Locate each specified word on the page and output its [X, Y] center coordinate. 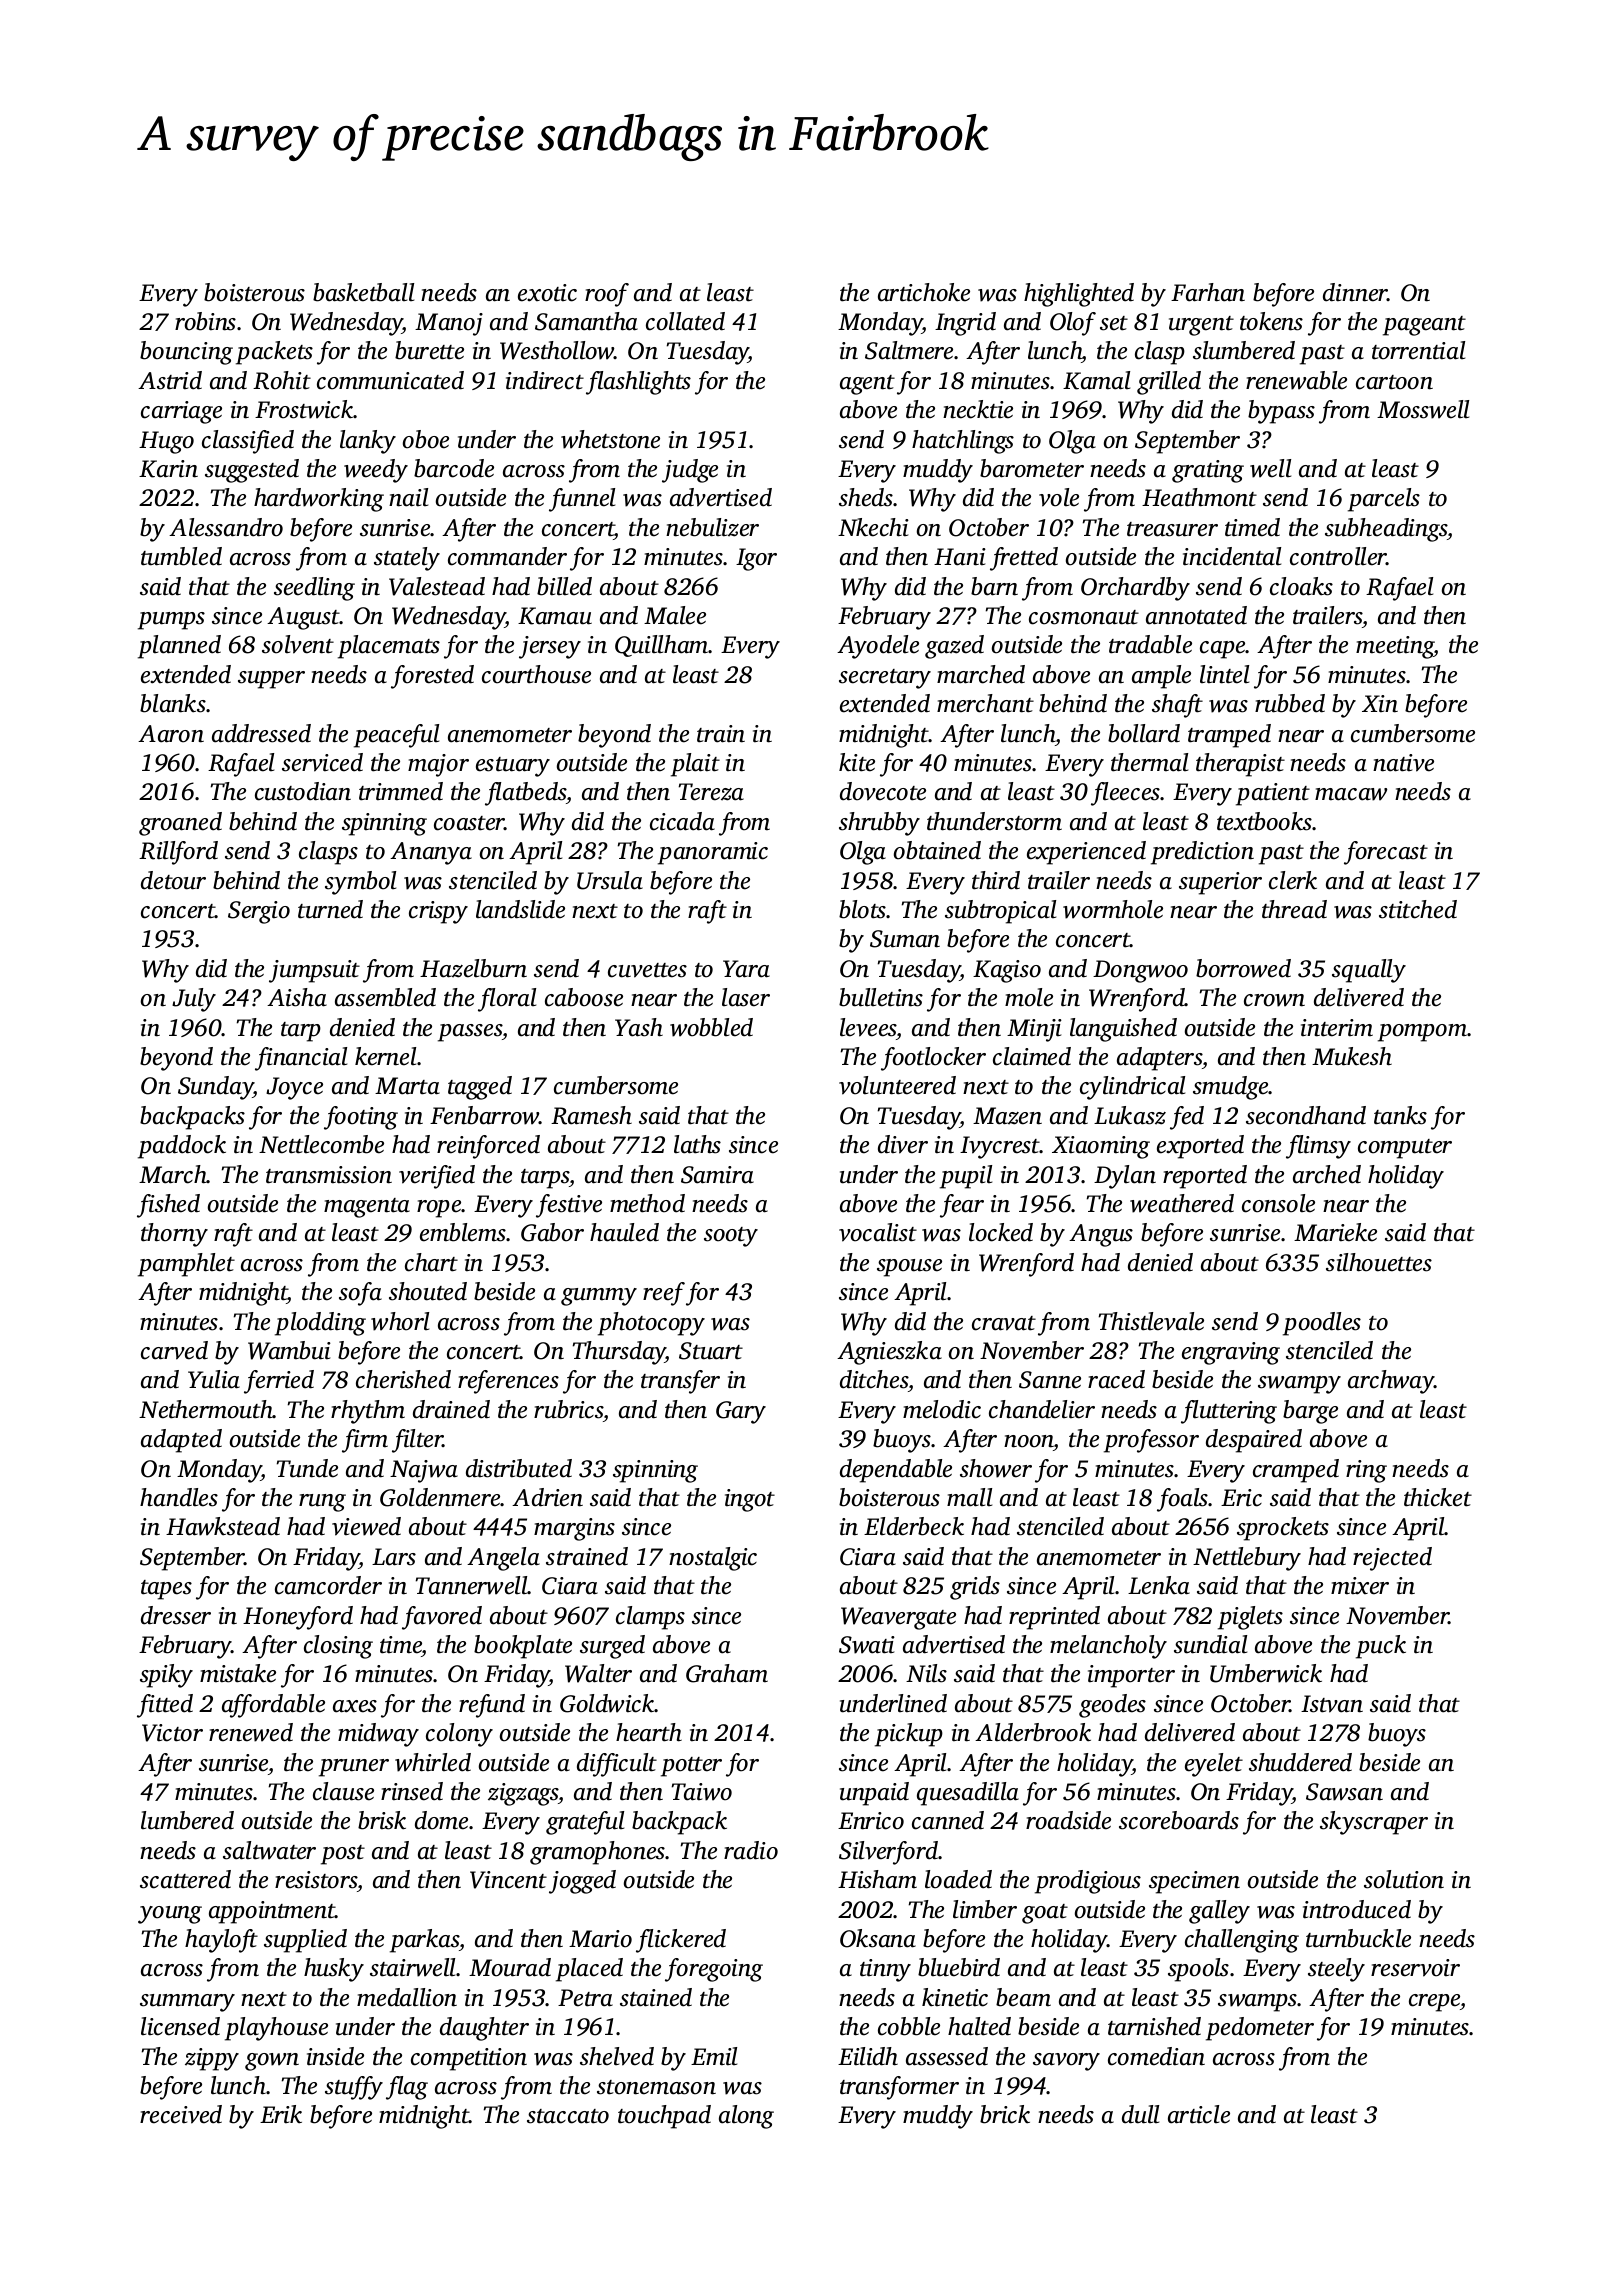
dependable [896, 1471]
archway [1391, 1382]
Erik [281, 2114]
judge [690, 471]
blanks [173, 703]
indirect [545, 380]
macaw [1351, 794]
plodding [320, 1324]
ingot [750, 1500]
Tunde [307, 1468]
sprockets [1283, 1529]
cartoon [1394, 382]
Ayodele [878, 647]
